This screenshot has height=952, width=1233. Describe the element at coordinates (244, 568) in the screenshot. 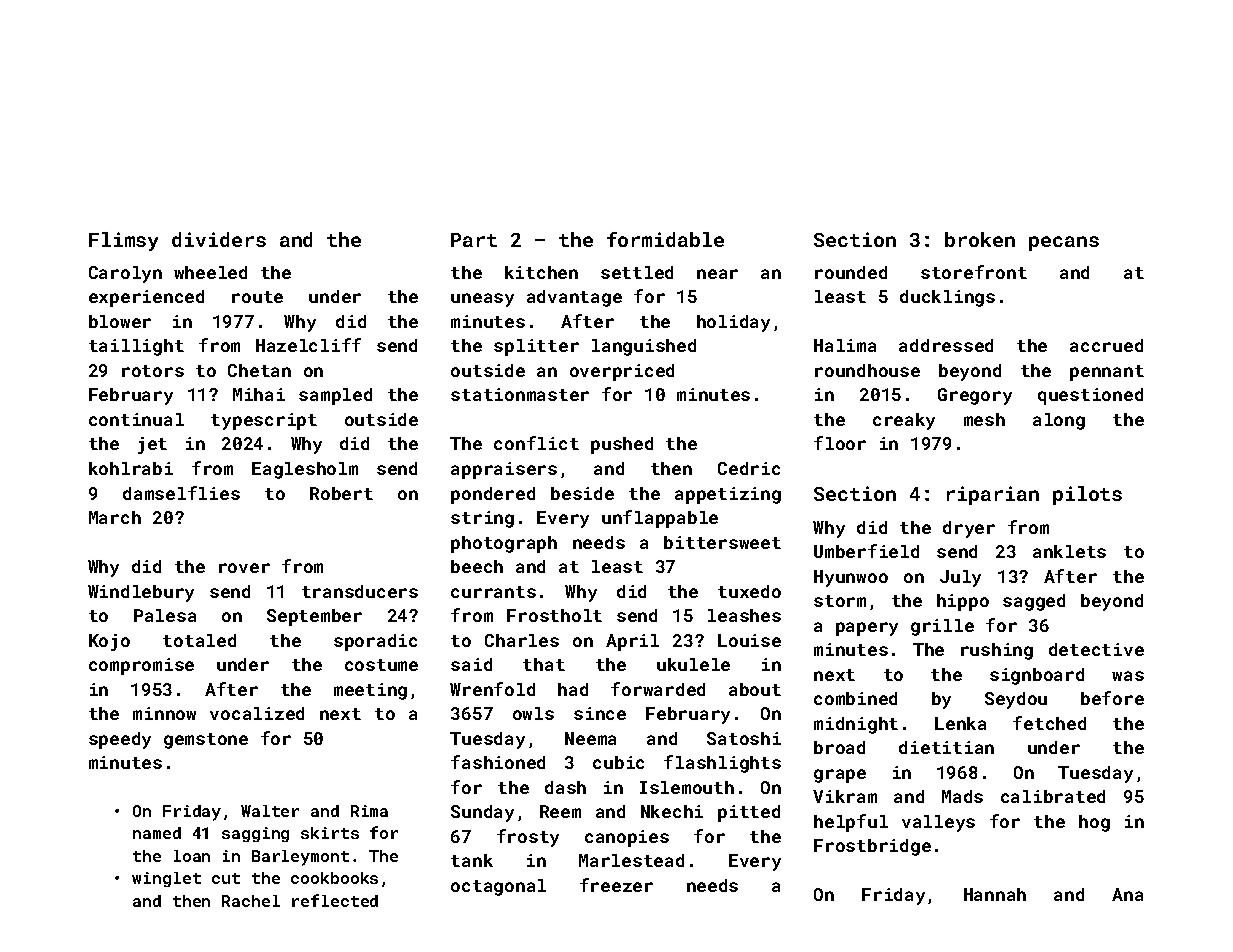

I see `rover` at that location.
